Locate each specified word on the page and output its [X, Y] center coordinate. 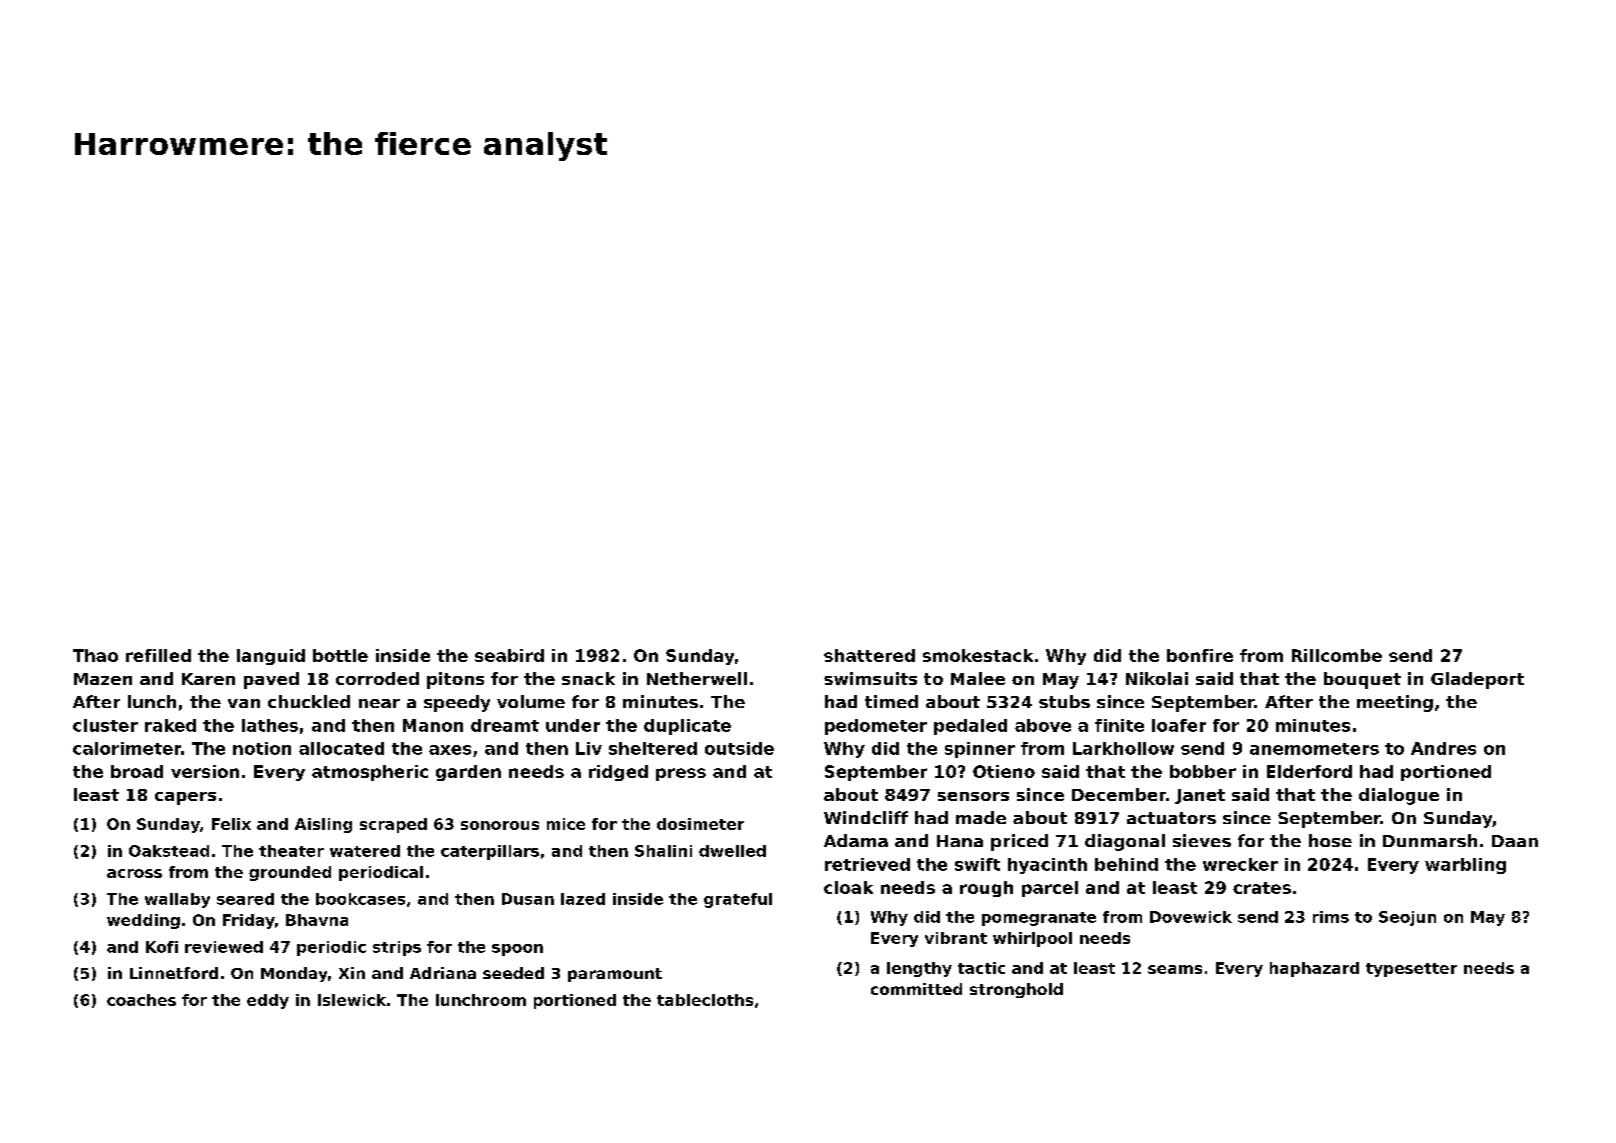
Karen [208, 679]
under [573, 725]
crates [1262, 888]
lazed [583, 899]
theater [291, 851]
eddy [268, 1001]
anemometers [1314, 749]
